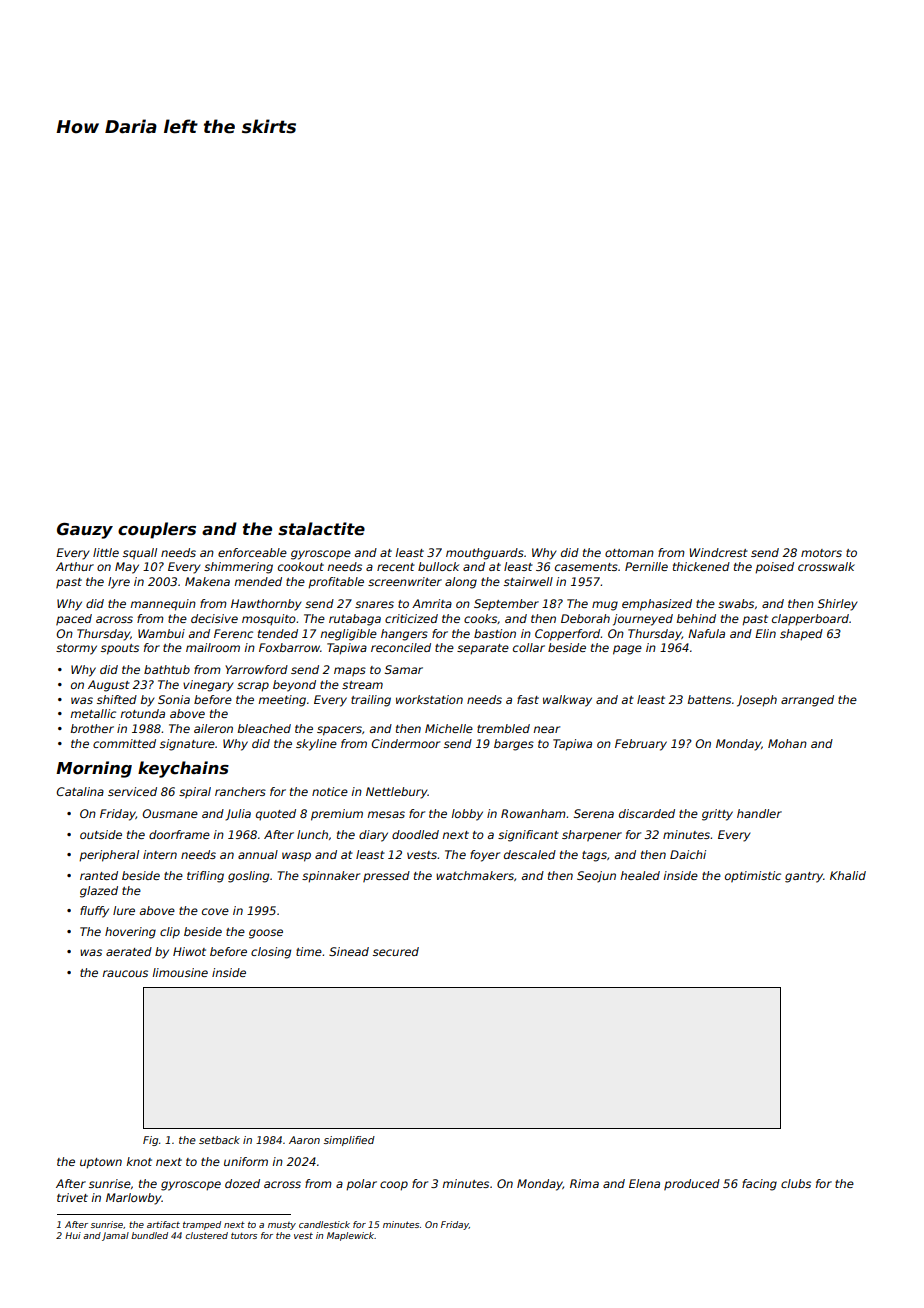 Image resolution: width=924 pixels, height=1308 pixels. I want to click on optimistic, so click(753, 877).
